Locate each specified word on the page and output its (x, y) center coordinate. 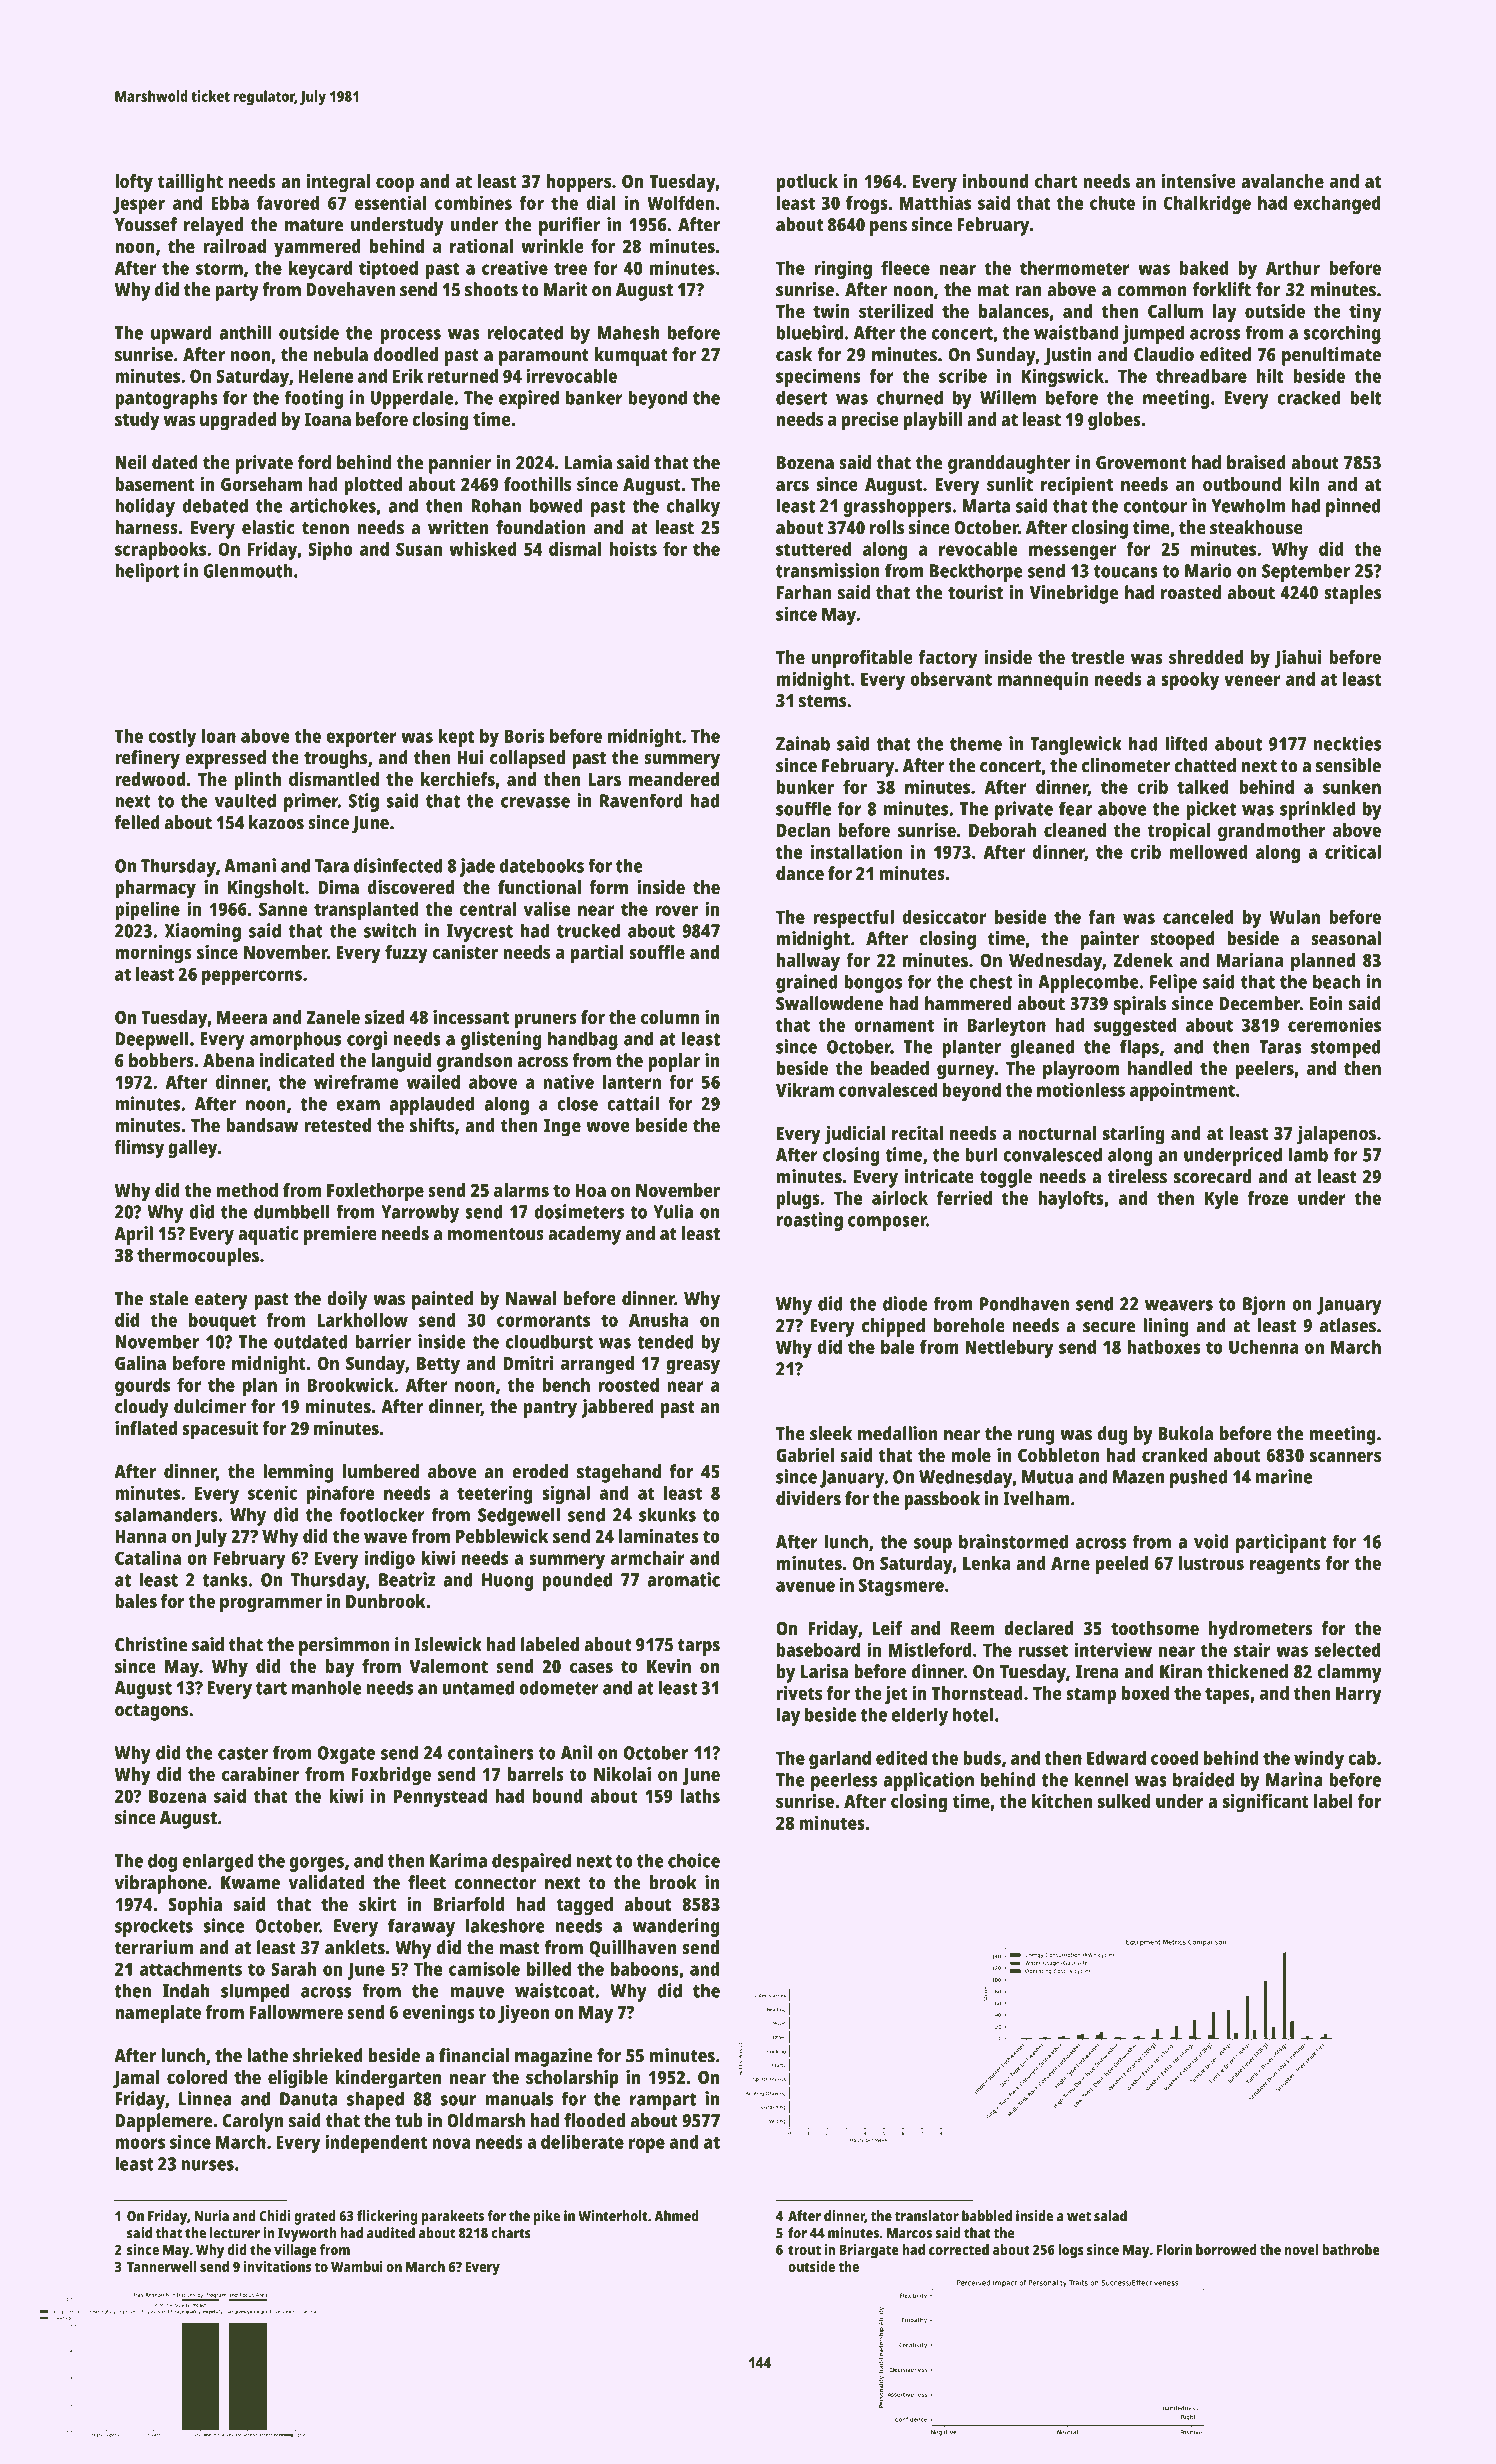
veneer (1252, 680)
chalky (693, 507)
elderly (920, 1716)
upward (181, 334)
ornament (894, 1025)
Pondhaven (1024, 1303)
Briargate (869, 2251)
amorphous (295, 1040)
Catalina (148, 1557)
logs (1071, 2251)
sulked (1124, 1801)
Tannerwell (162, 2266)
